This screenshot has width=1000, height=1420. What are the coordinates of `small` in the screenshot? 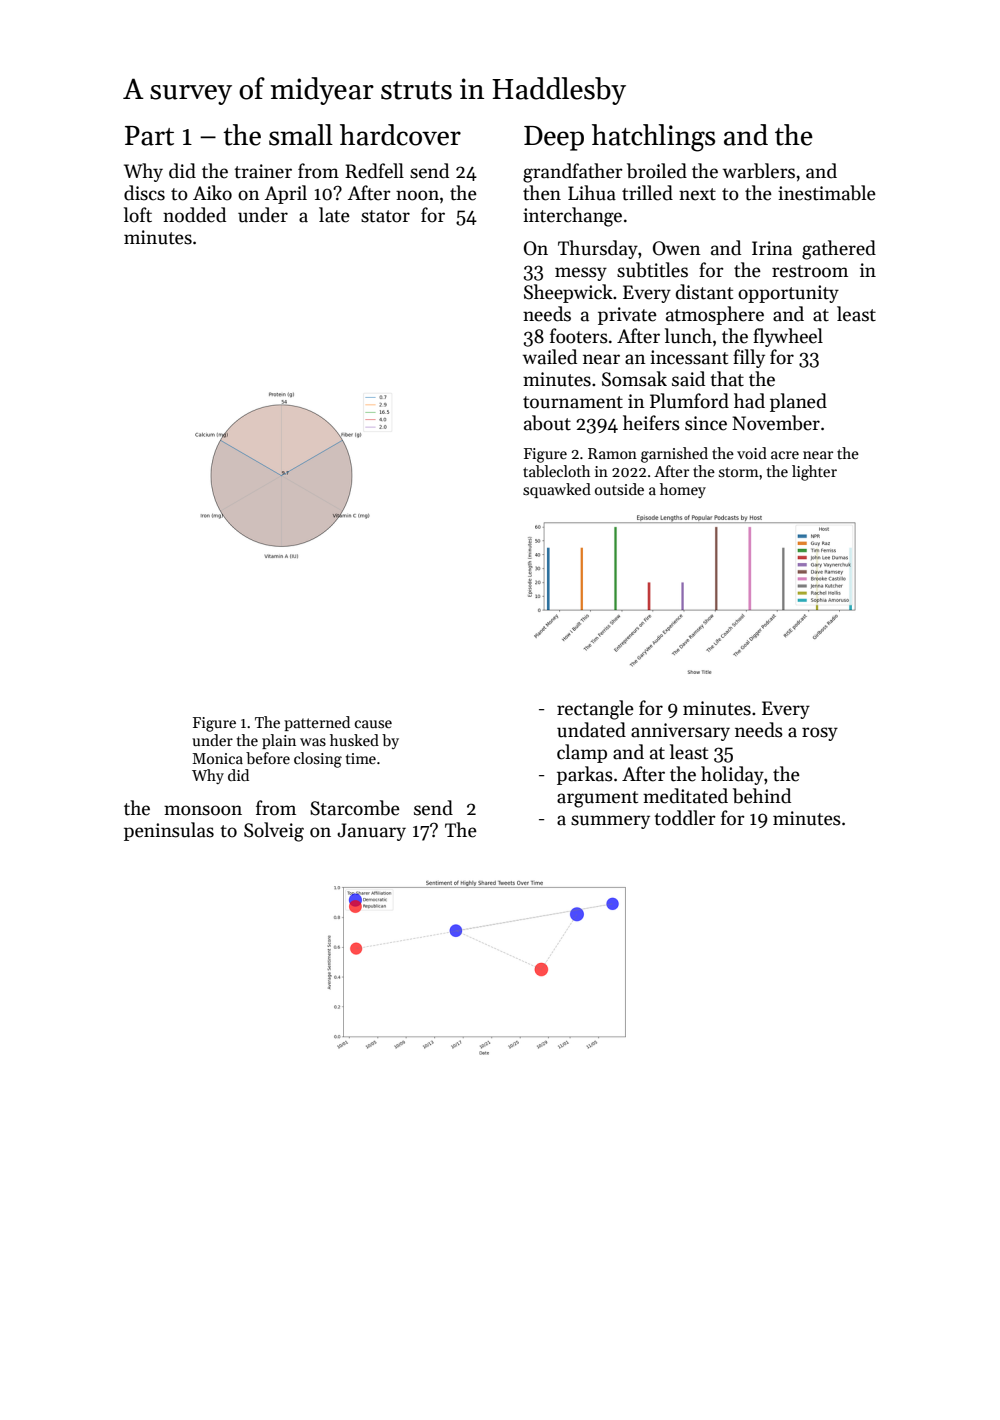 It's located at (301, 135).
